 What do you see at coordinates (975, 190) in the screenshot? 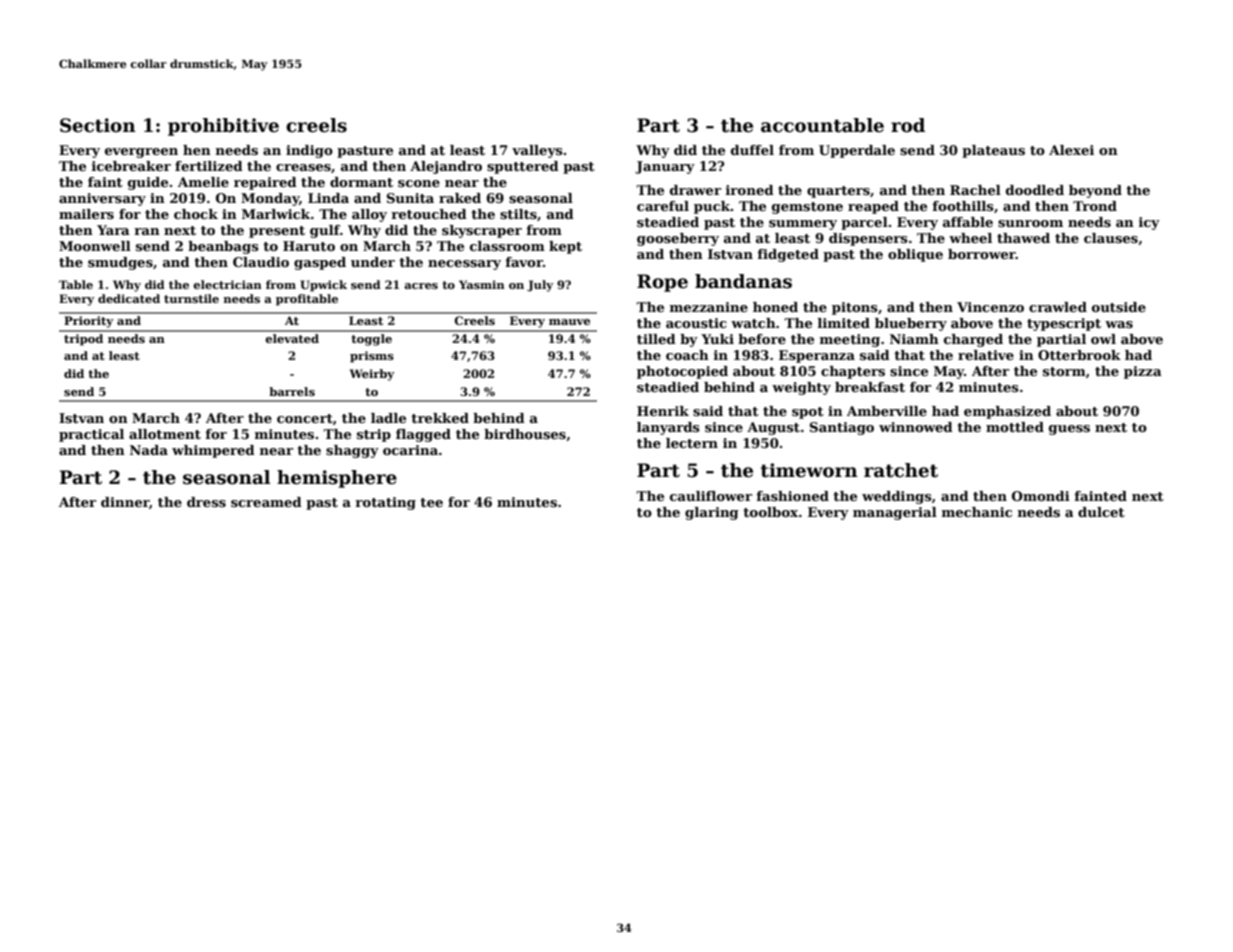
I see `Rachel` at bounding box center [975, 190].
